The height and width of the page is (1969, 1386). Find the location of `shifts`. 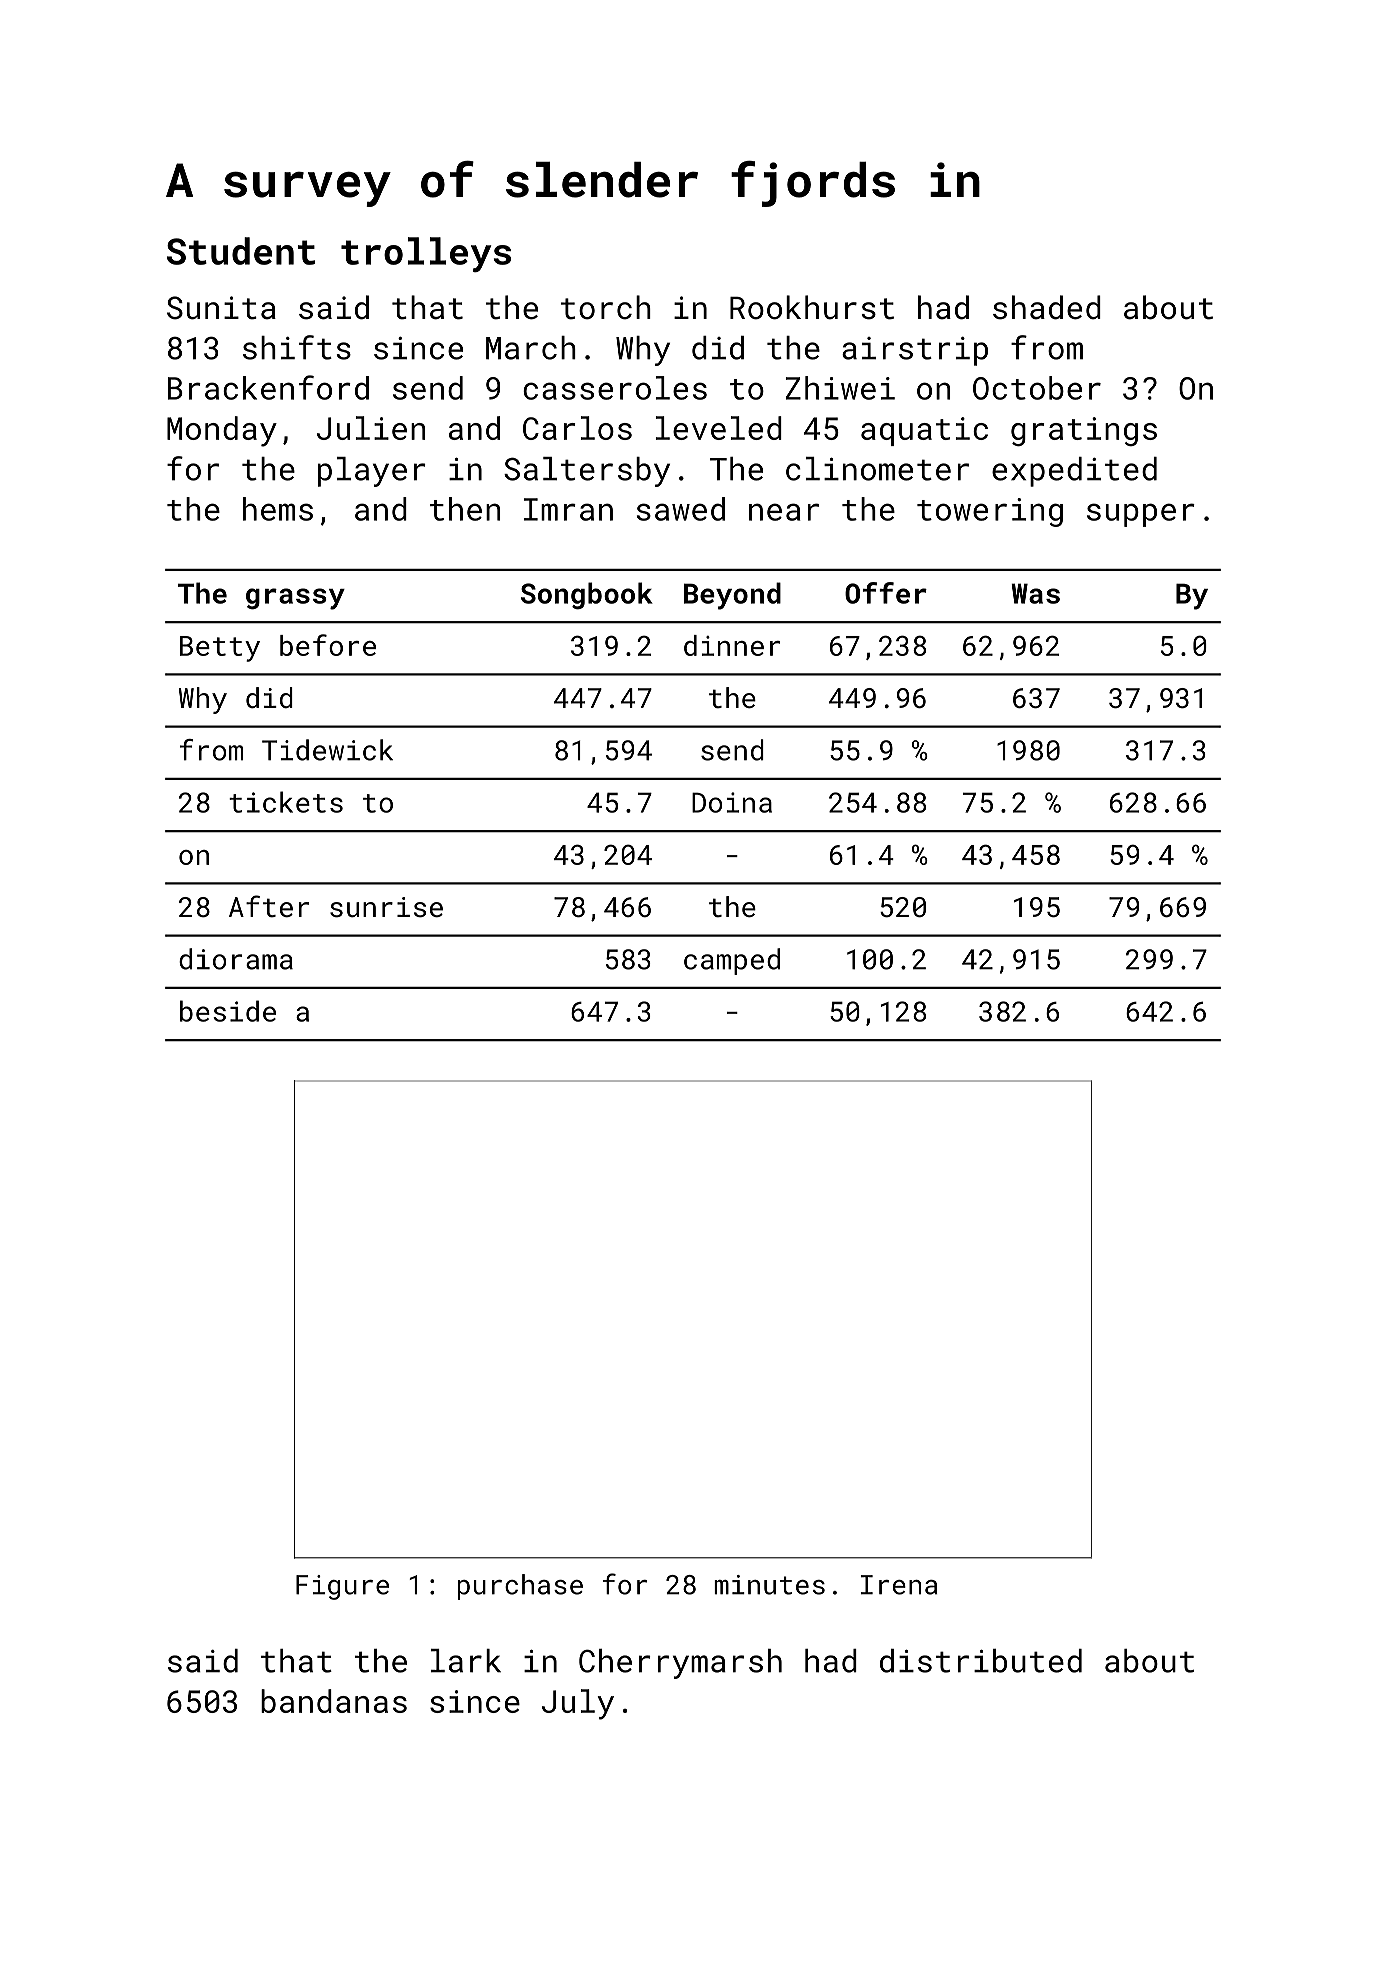

shifts is located at coordinates (297, 347).
